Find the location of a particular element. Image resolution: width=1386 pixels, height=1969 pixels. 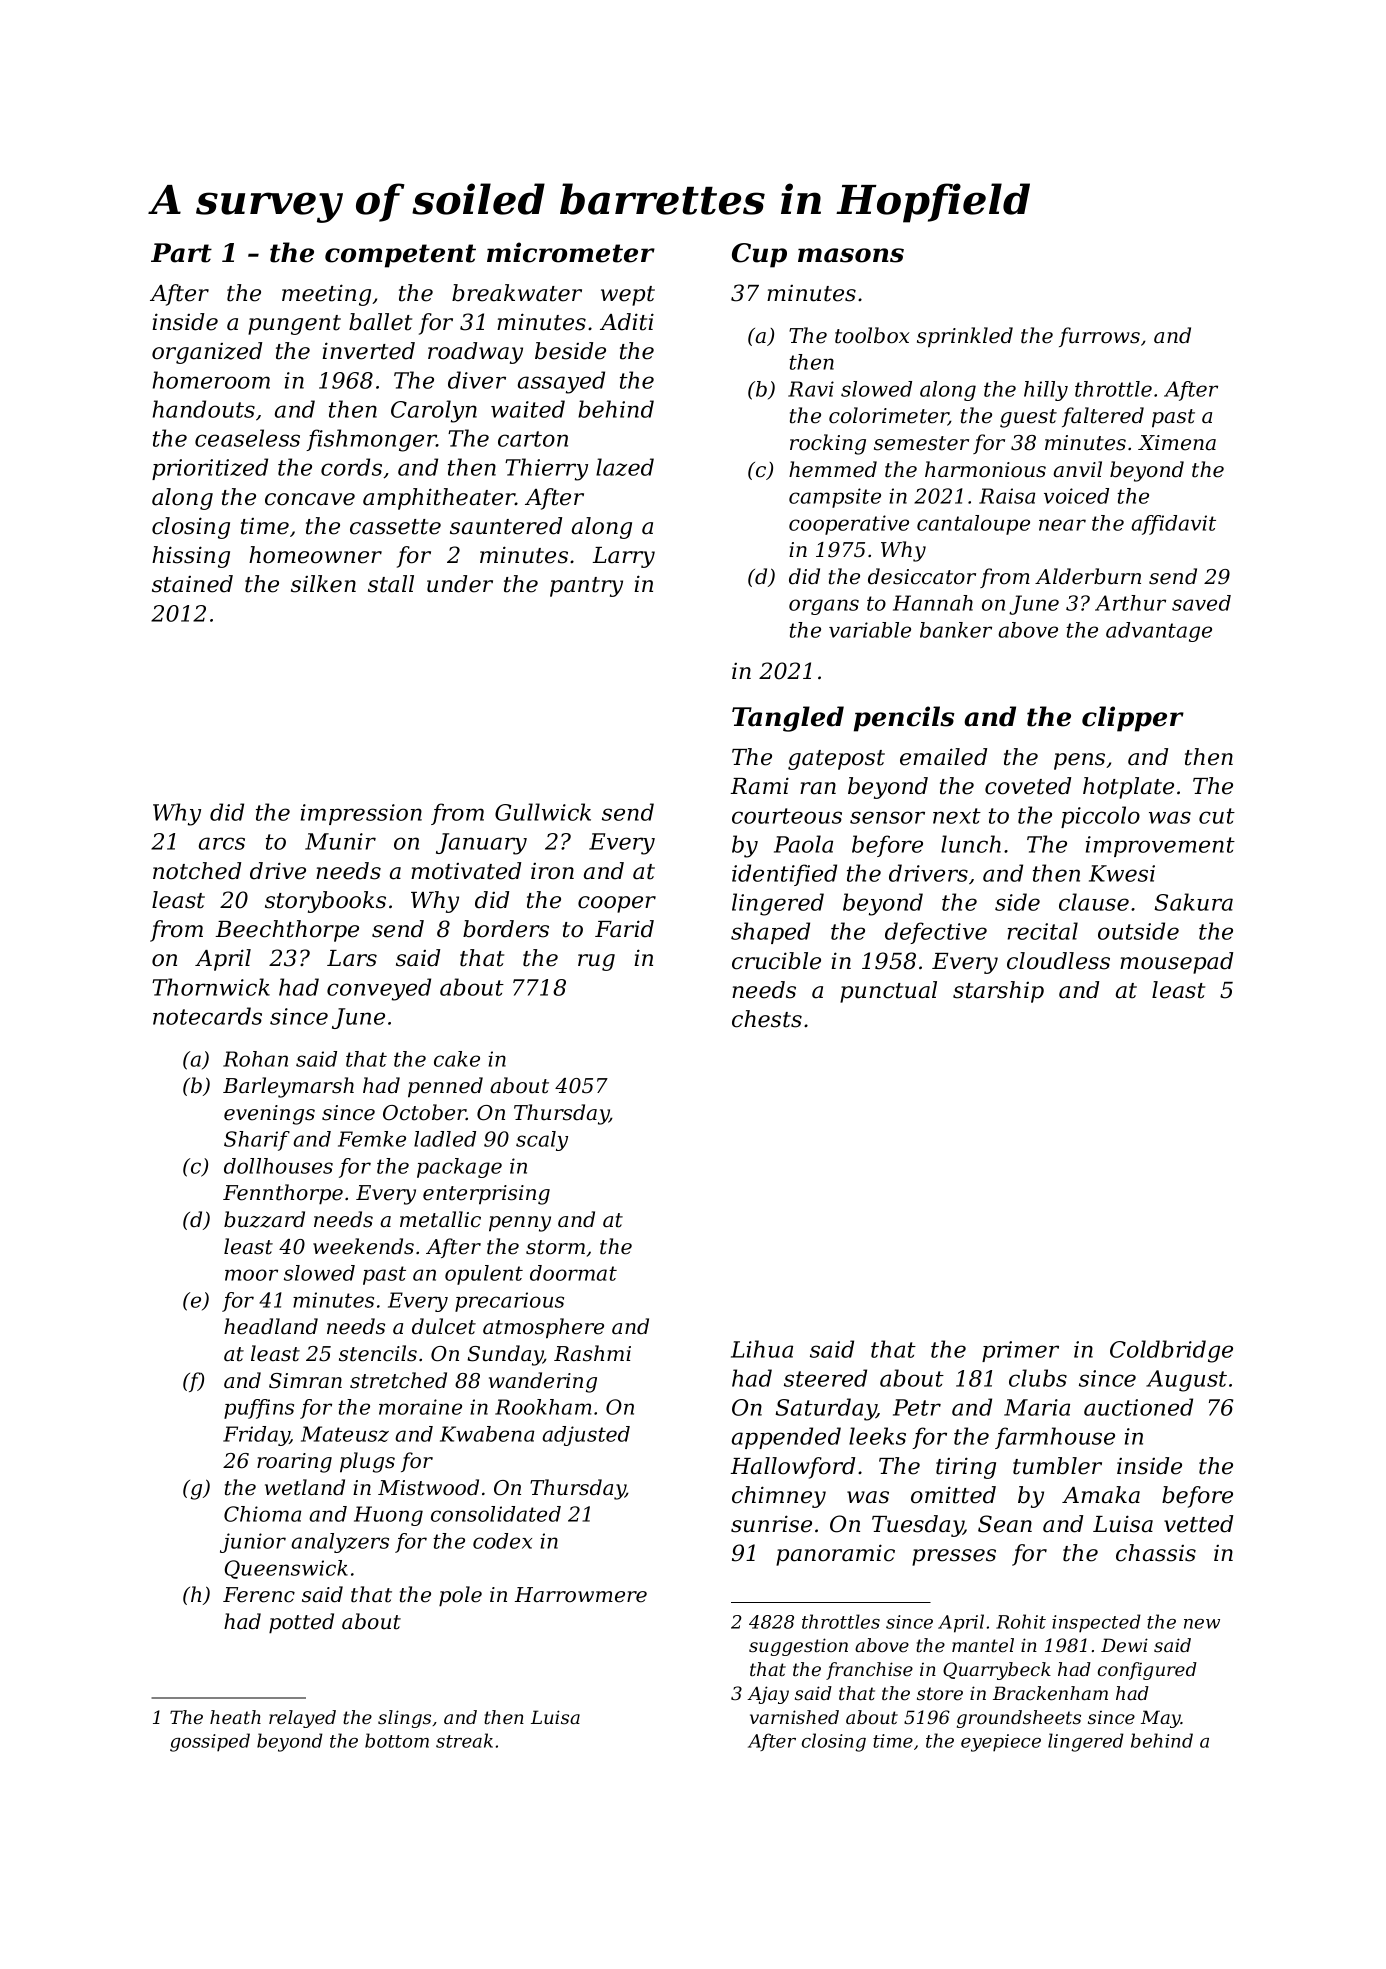

competent is located at coordinates (400, 256).
